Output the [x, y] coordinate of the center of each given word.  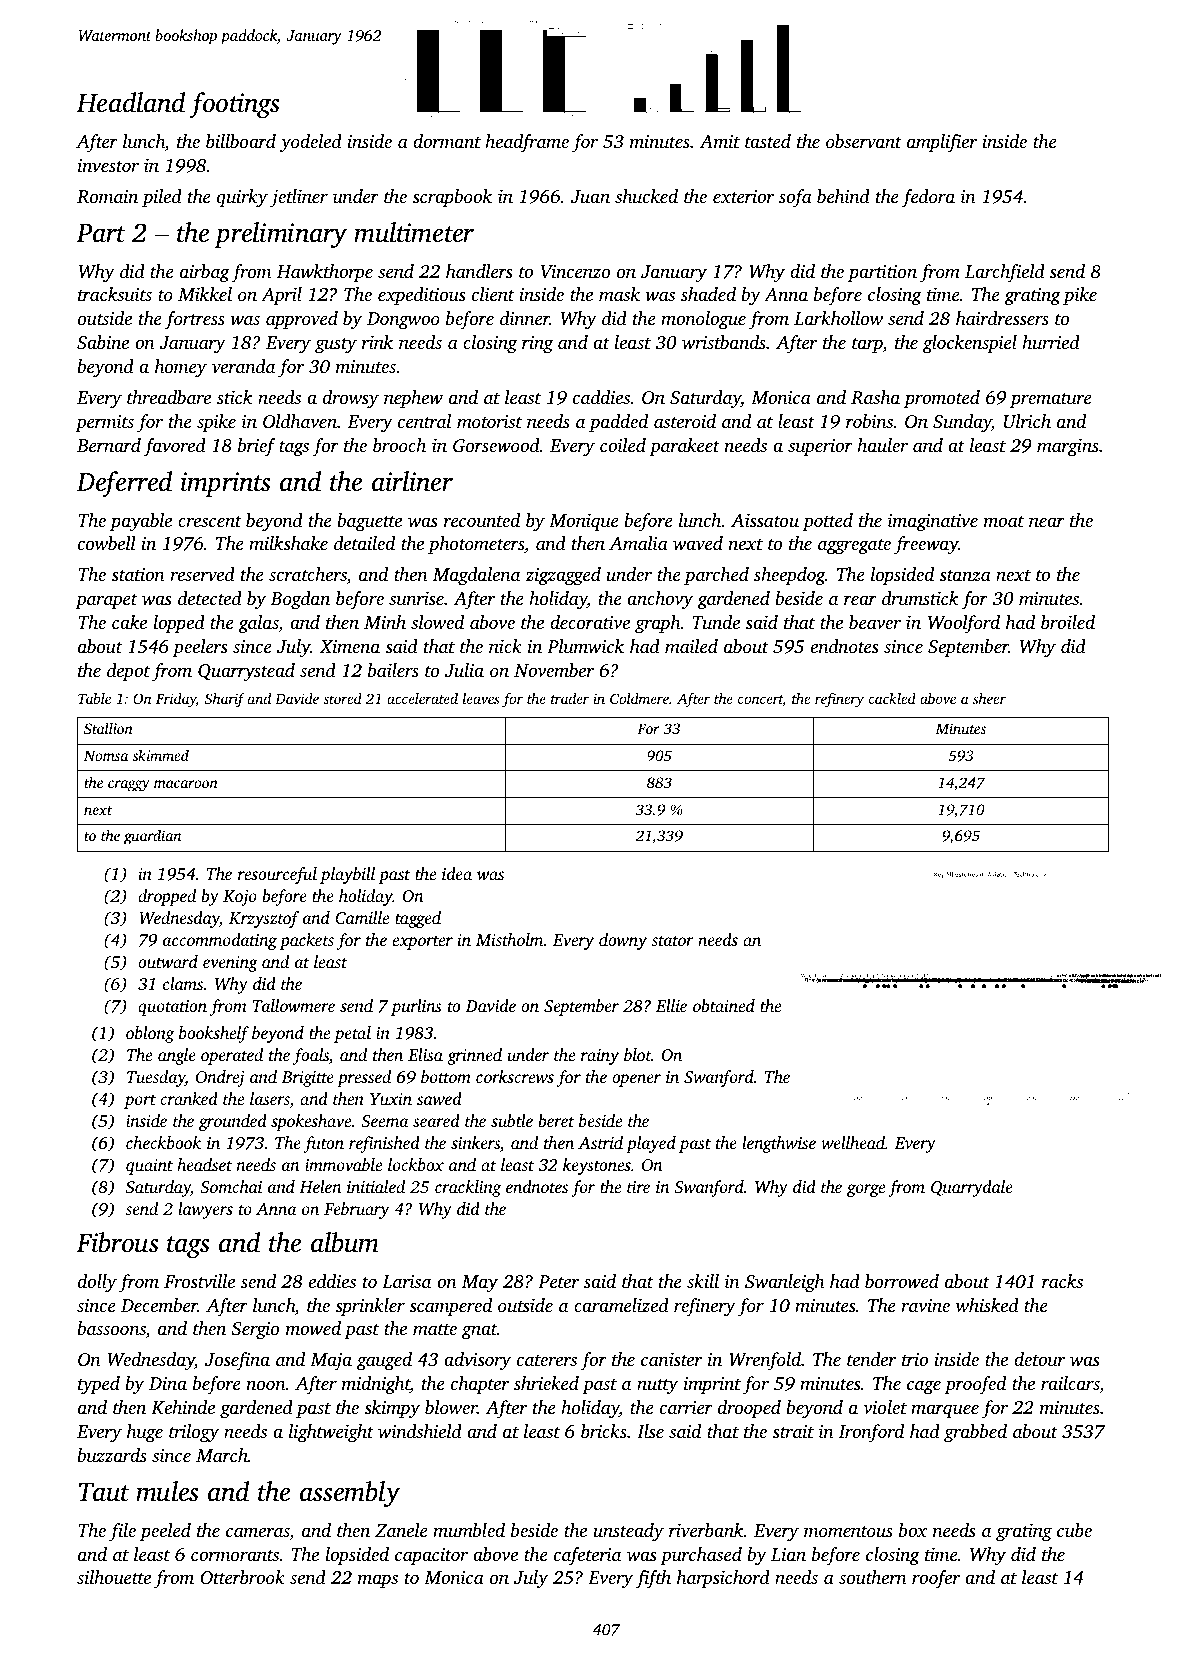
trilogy [194, 1433]
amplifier [942, 143]
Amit [720, 141]
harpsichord [723, 1579]
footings [234, 105]
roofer [936, 1579]
